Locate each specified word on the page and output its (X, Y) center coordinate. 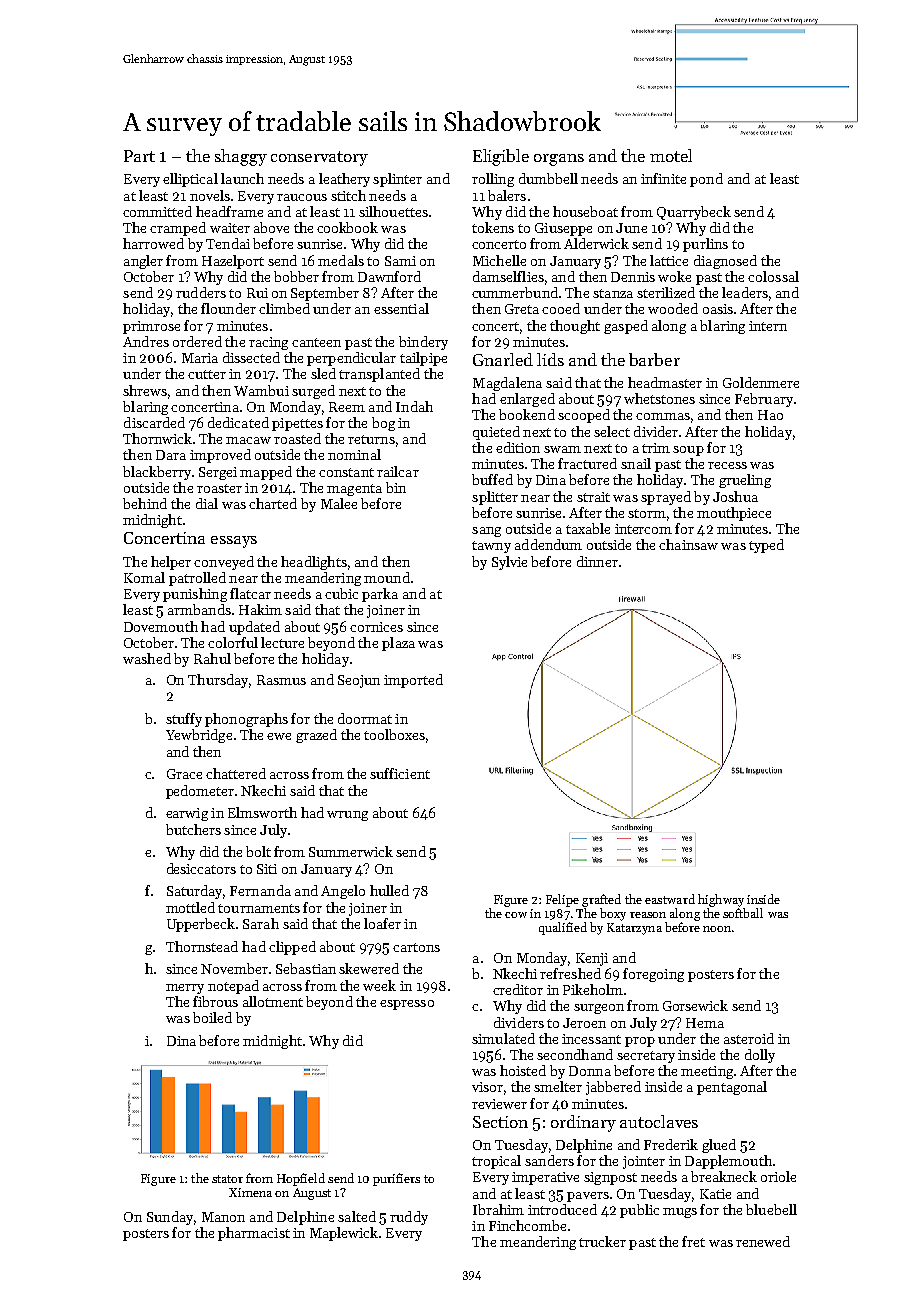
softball (743, 913)
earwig (187, 814)
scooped (584, 416)
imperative (545, 1178)
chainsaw (688, 544)
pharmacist (254, 1234)
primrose (151, 327)
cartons (416, 947)
